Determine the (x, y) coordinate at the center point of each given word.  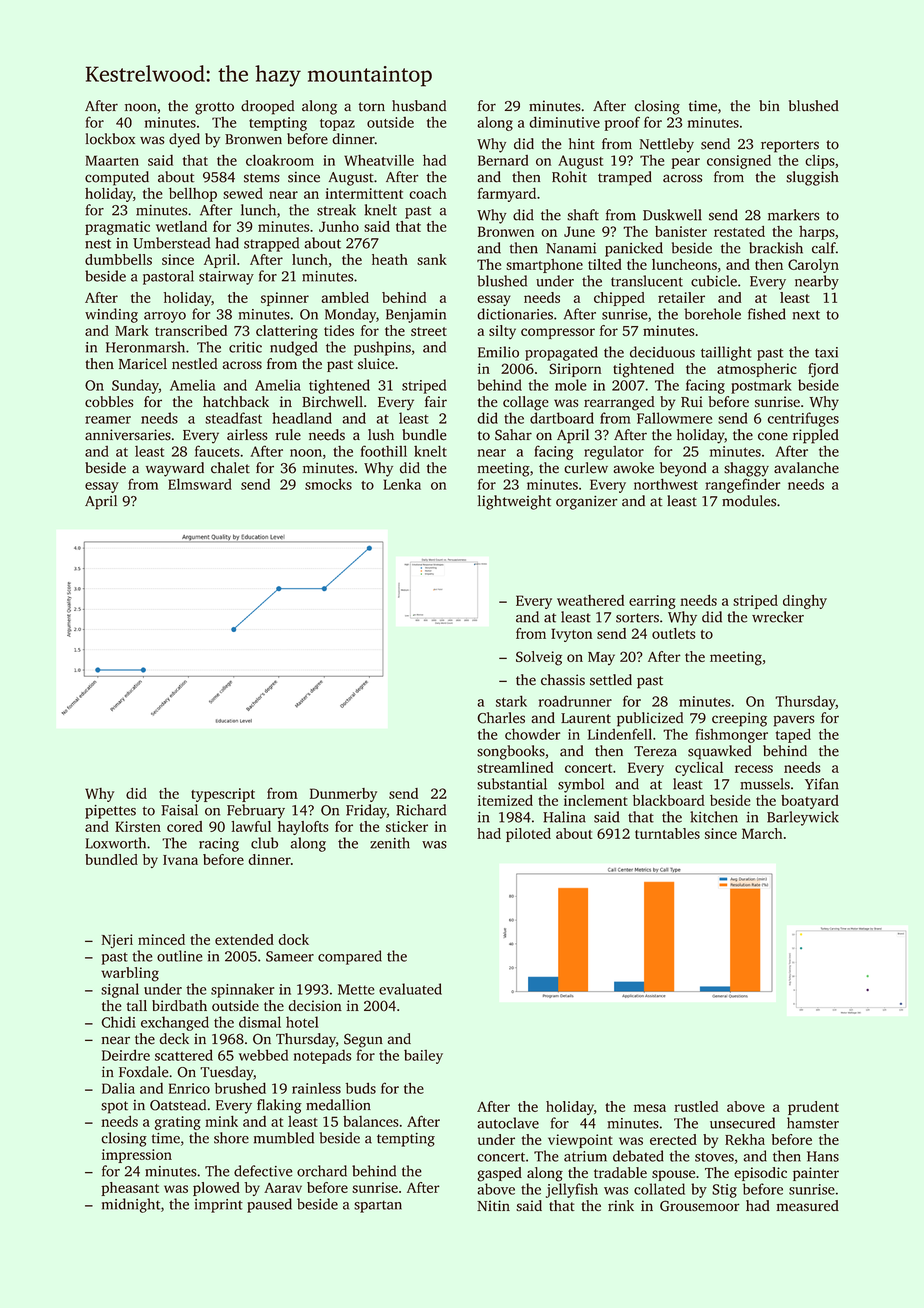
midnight (131, 1205)
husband (419, 106)
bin (769, 105)
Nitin (493, 1205)
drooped (267, 107)
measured (807, 1205)
